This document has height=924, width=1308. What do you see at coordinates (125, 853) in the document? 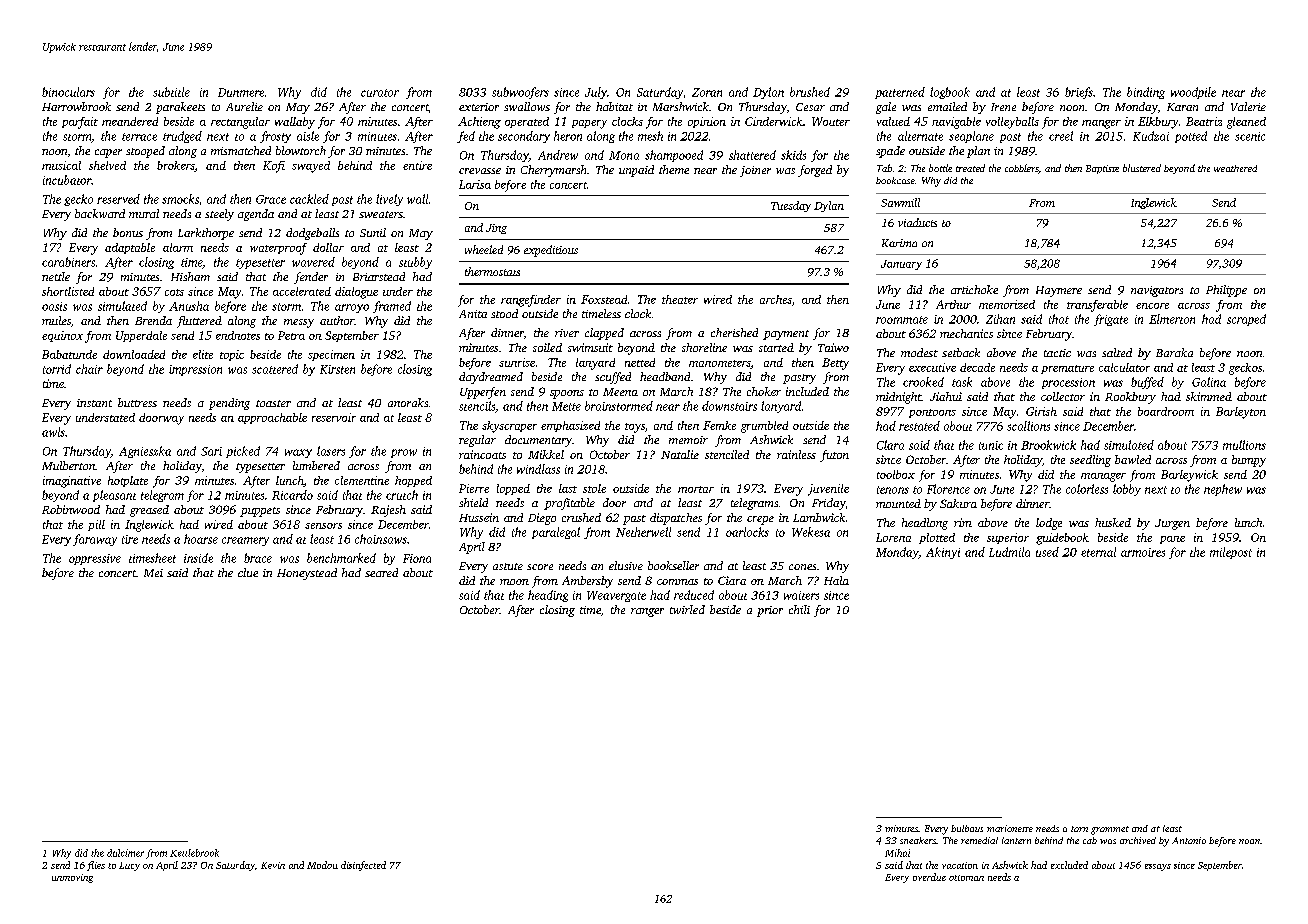
I see `dulcimer` at bounding box center [125, 853].
